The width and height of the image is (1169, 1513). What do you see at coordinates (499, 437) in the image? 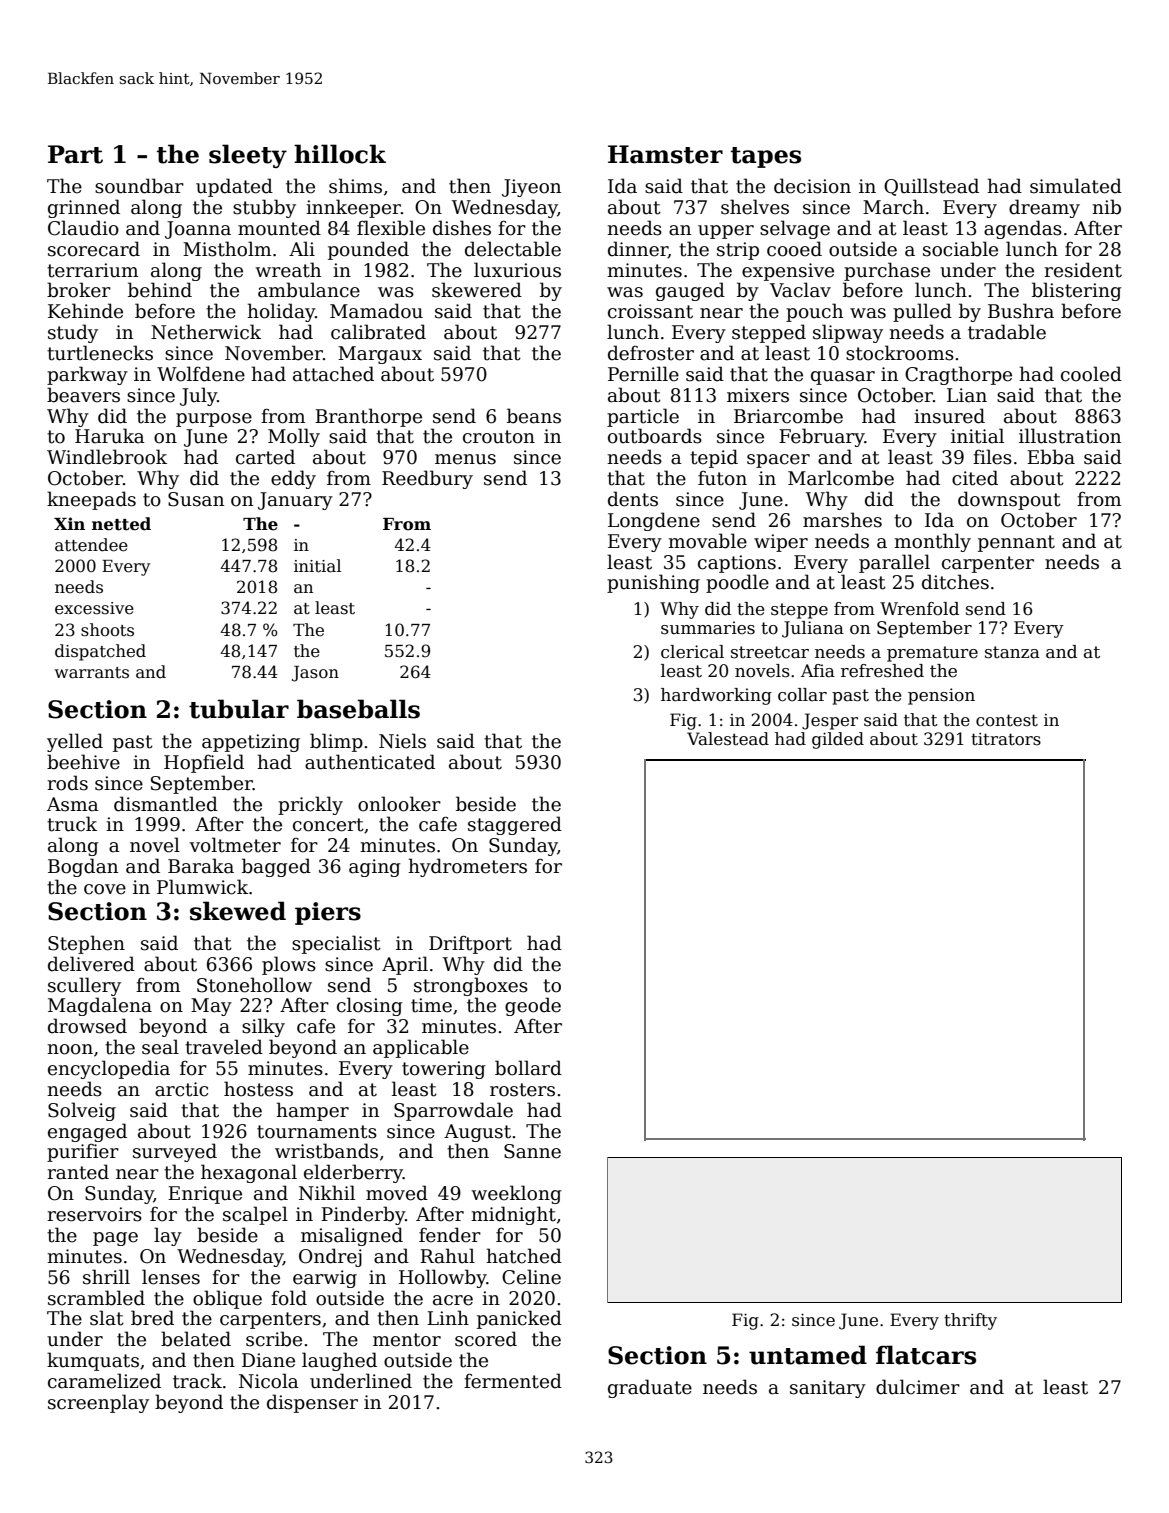
I see `crouton` at bounding box center [499, 437].
